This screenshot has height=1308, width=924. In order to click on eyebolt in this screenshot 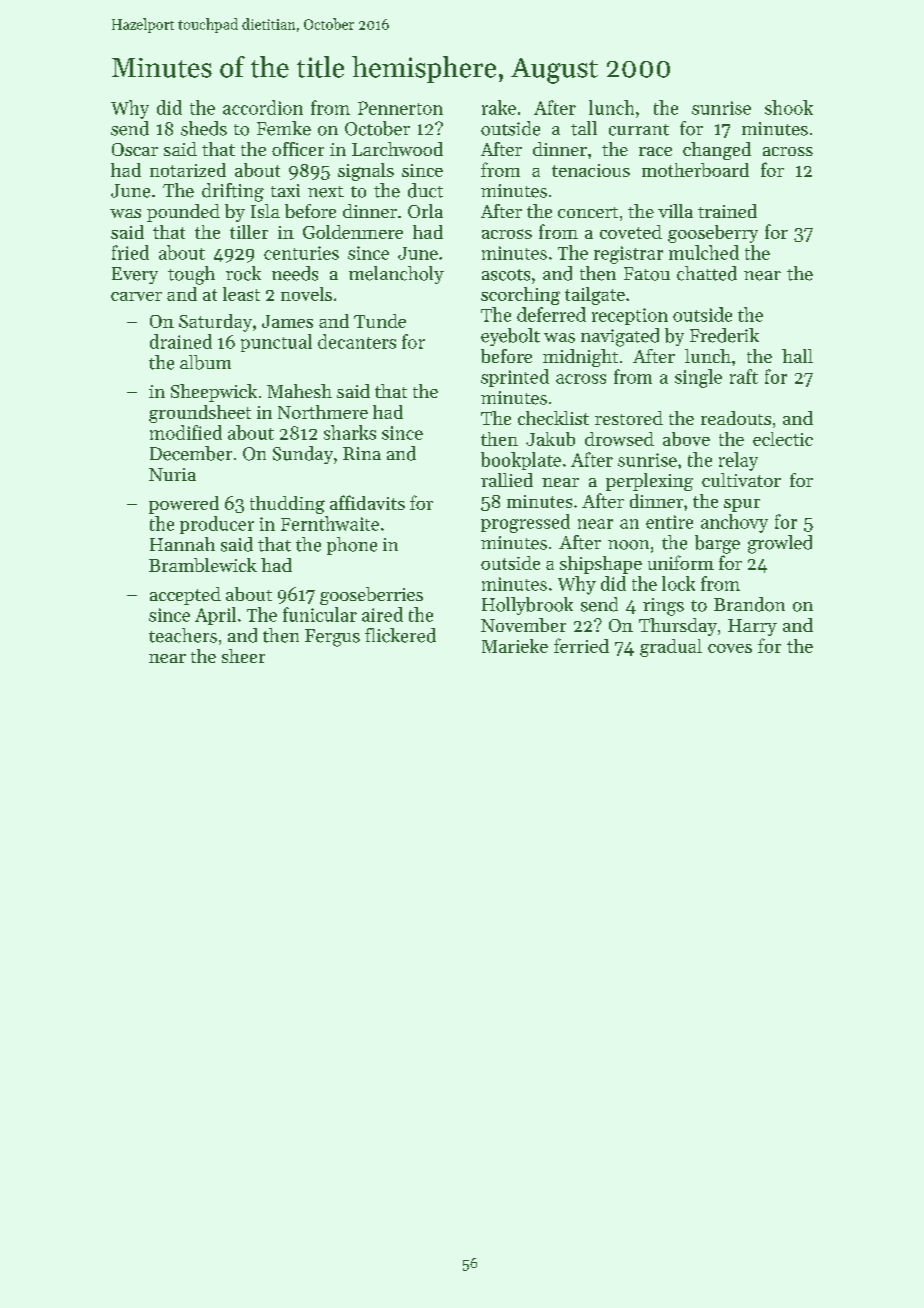, I will do `click(510, 337)`.
